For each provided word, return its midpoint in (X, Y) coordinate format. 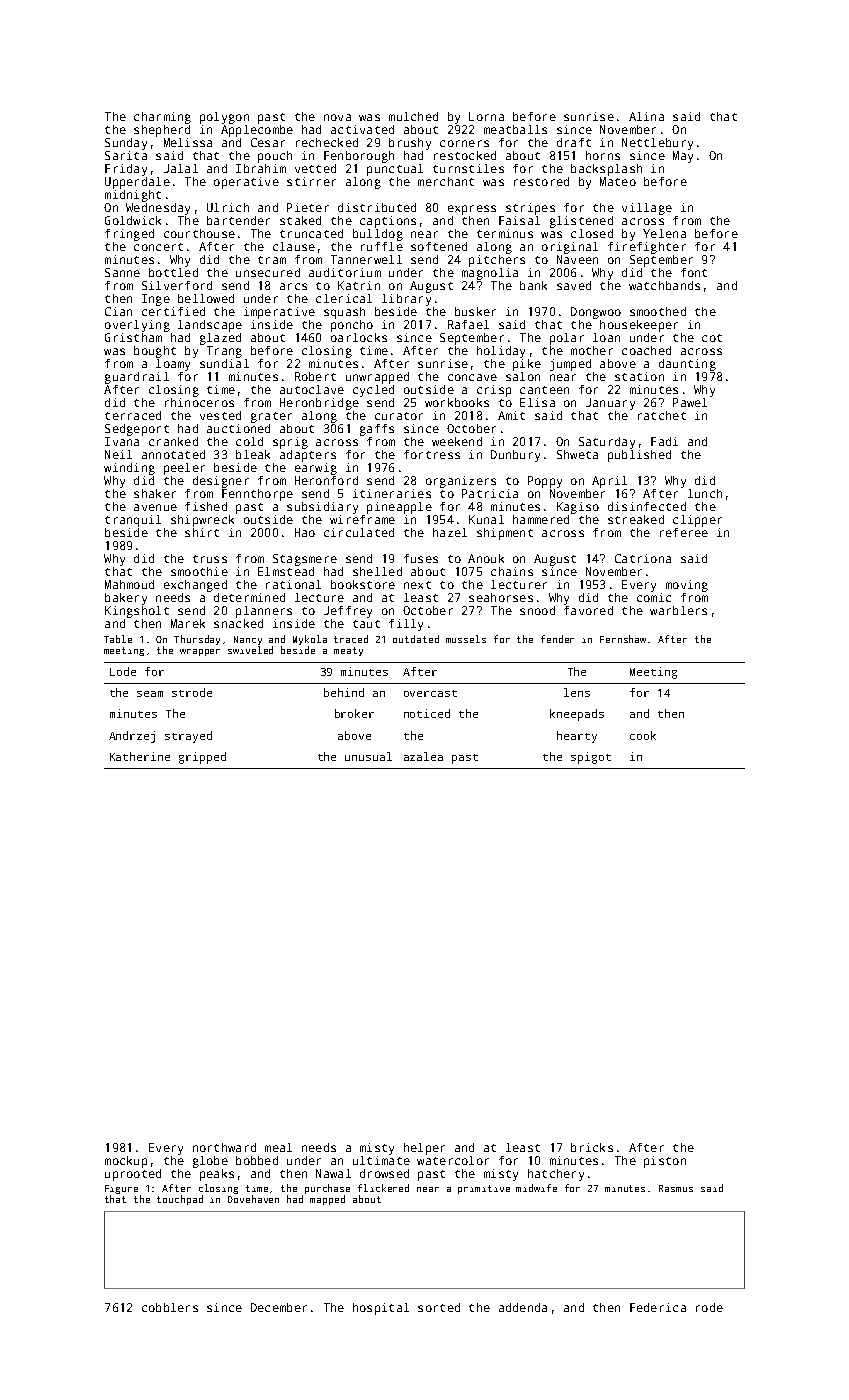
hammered (541, 519)
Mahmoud (129, 584)
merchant (446, 181)
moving (687, 586)
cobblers (170, 1307)
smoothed (658, 311)
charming (162, 118)
